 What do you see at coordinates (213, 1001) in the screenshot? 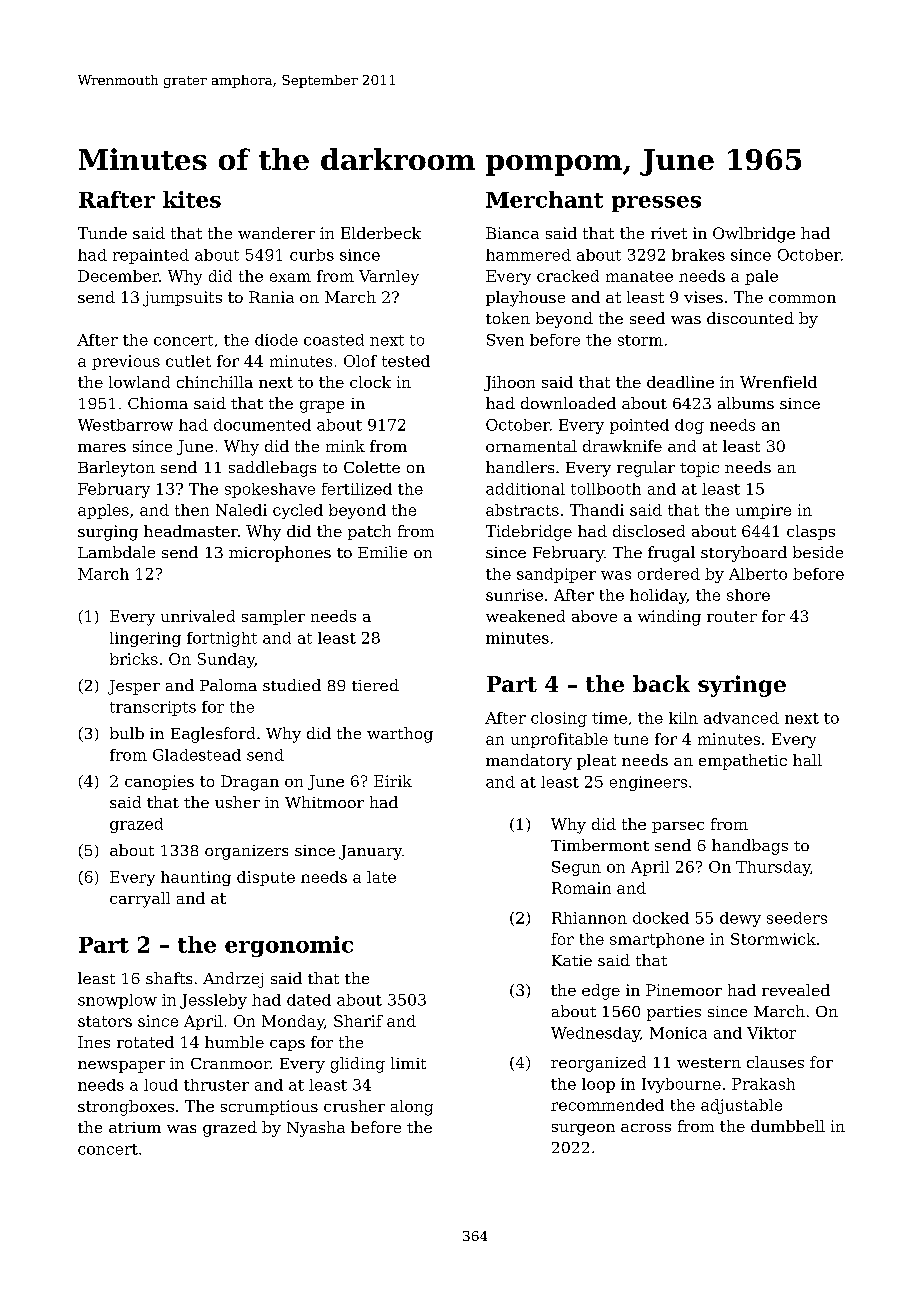
I see `Jessleby` at bounding box center [213, 1001].
